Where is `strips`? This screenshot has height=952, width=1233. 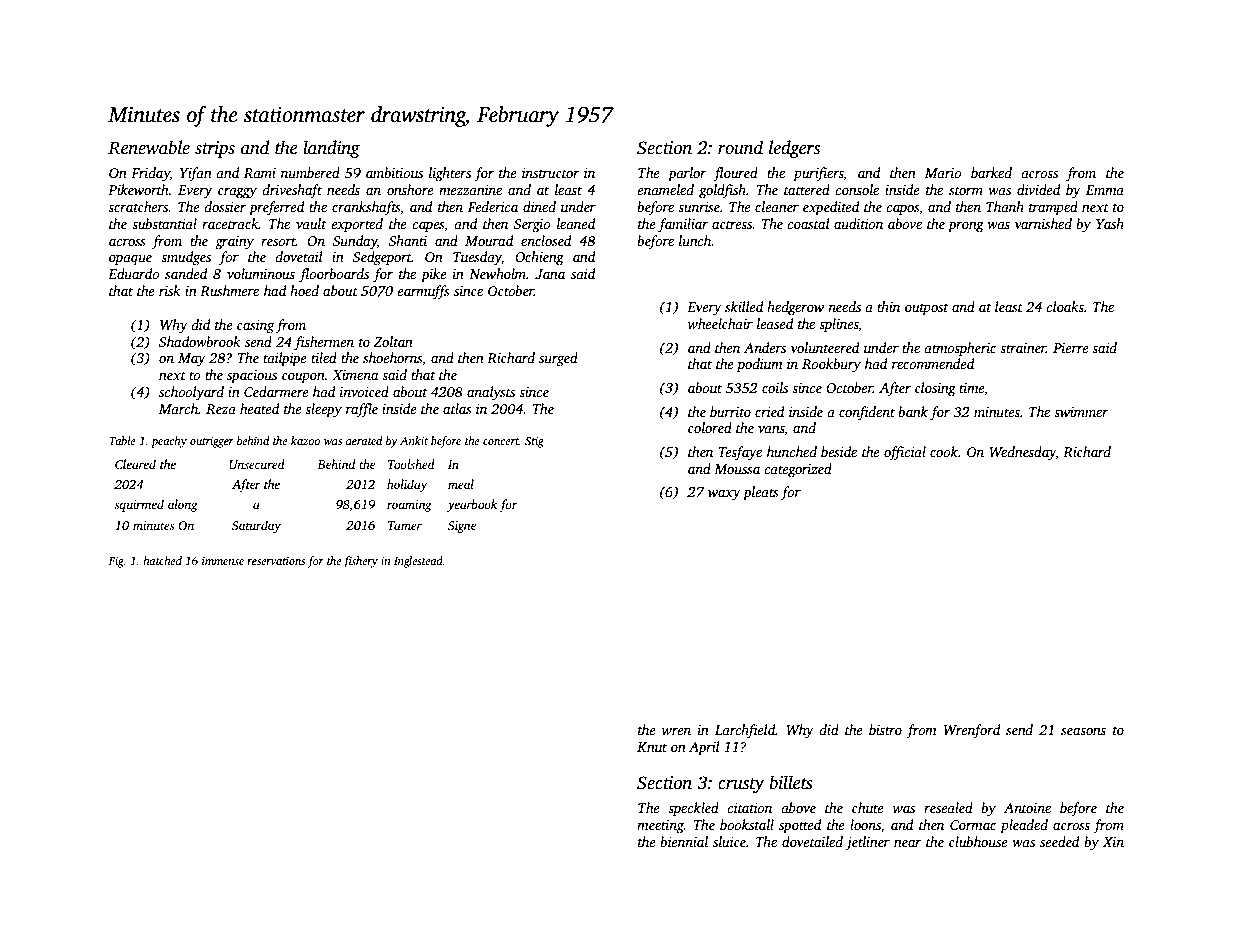
strips is located at coordinates (215, 149).
